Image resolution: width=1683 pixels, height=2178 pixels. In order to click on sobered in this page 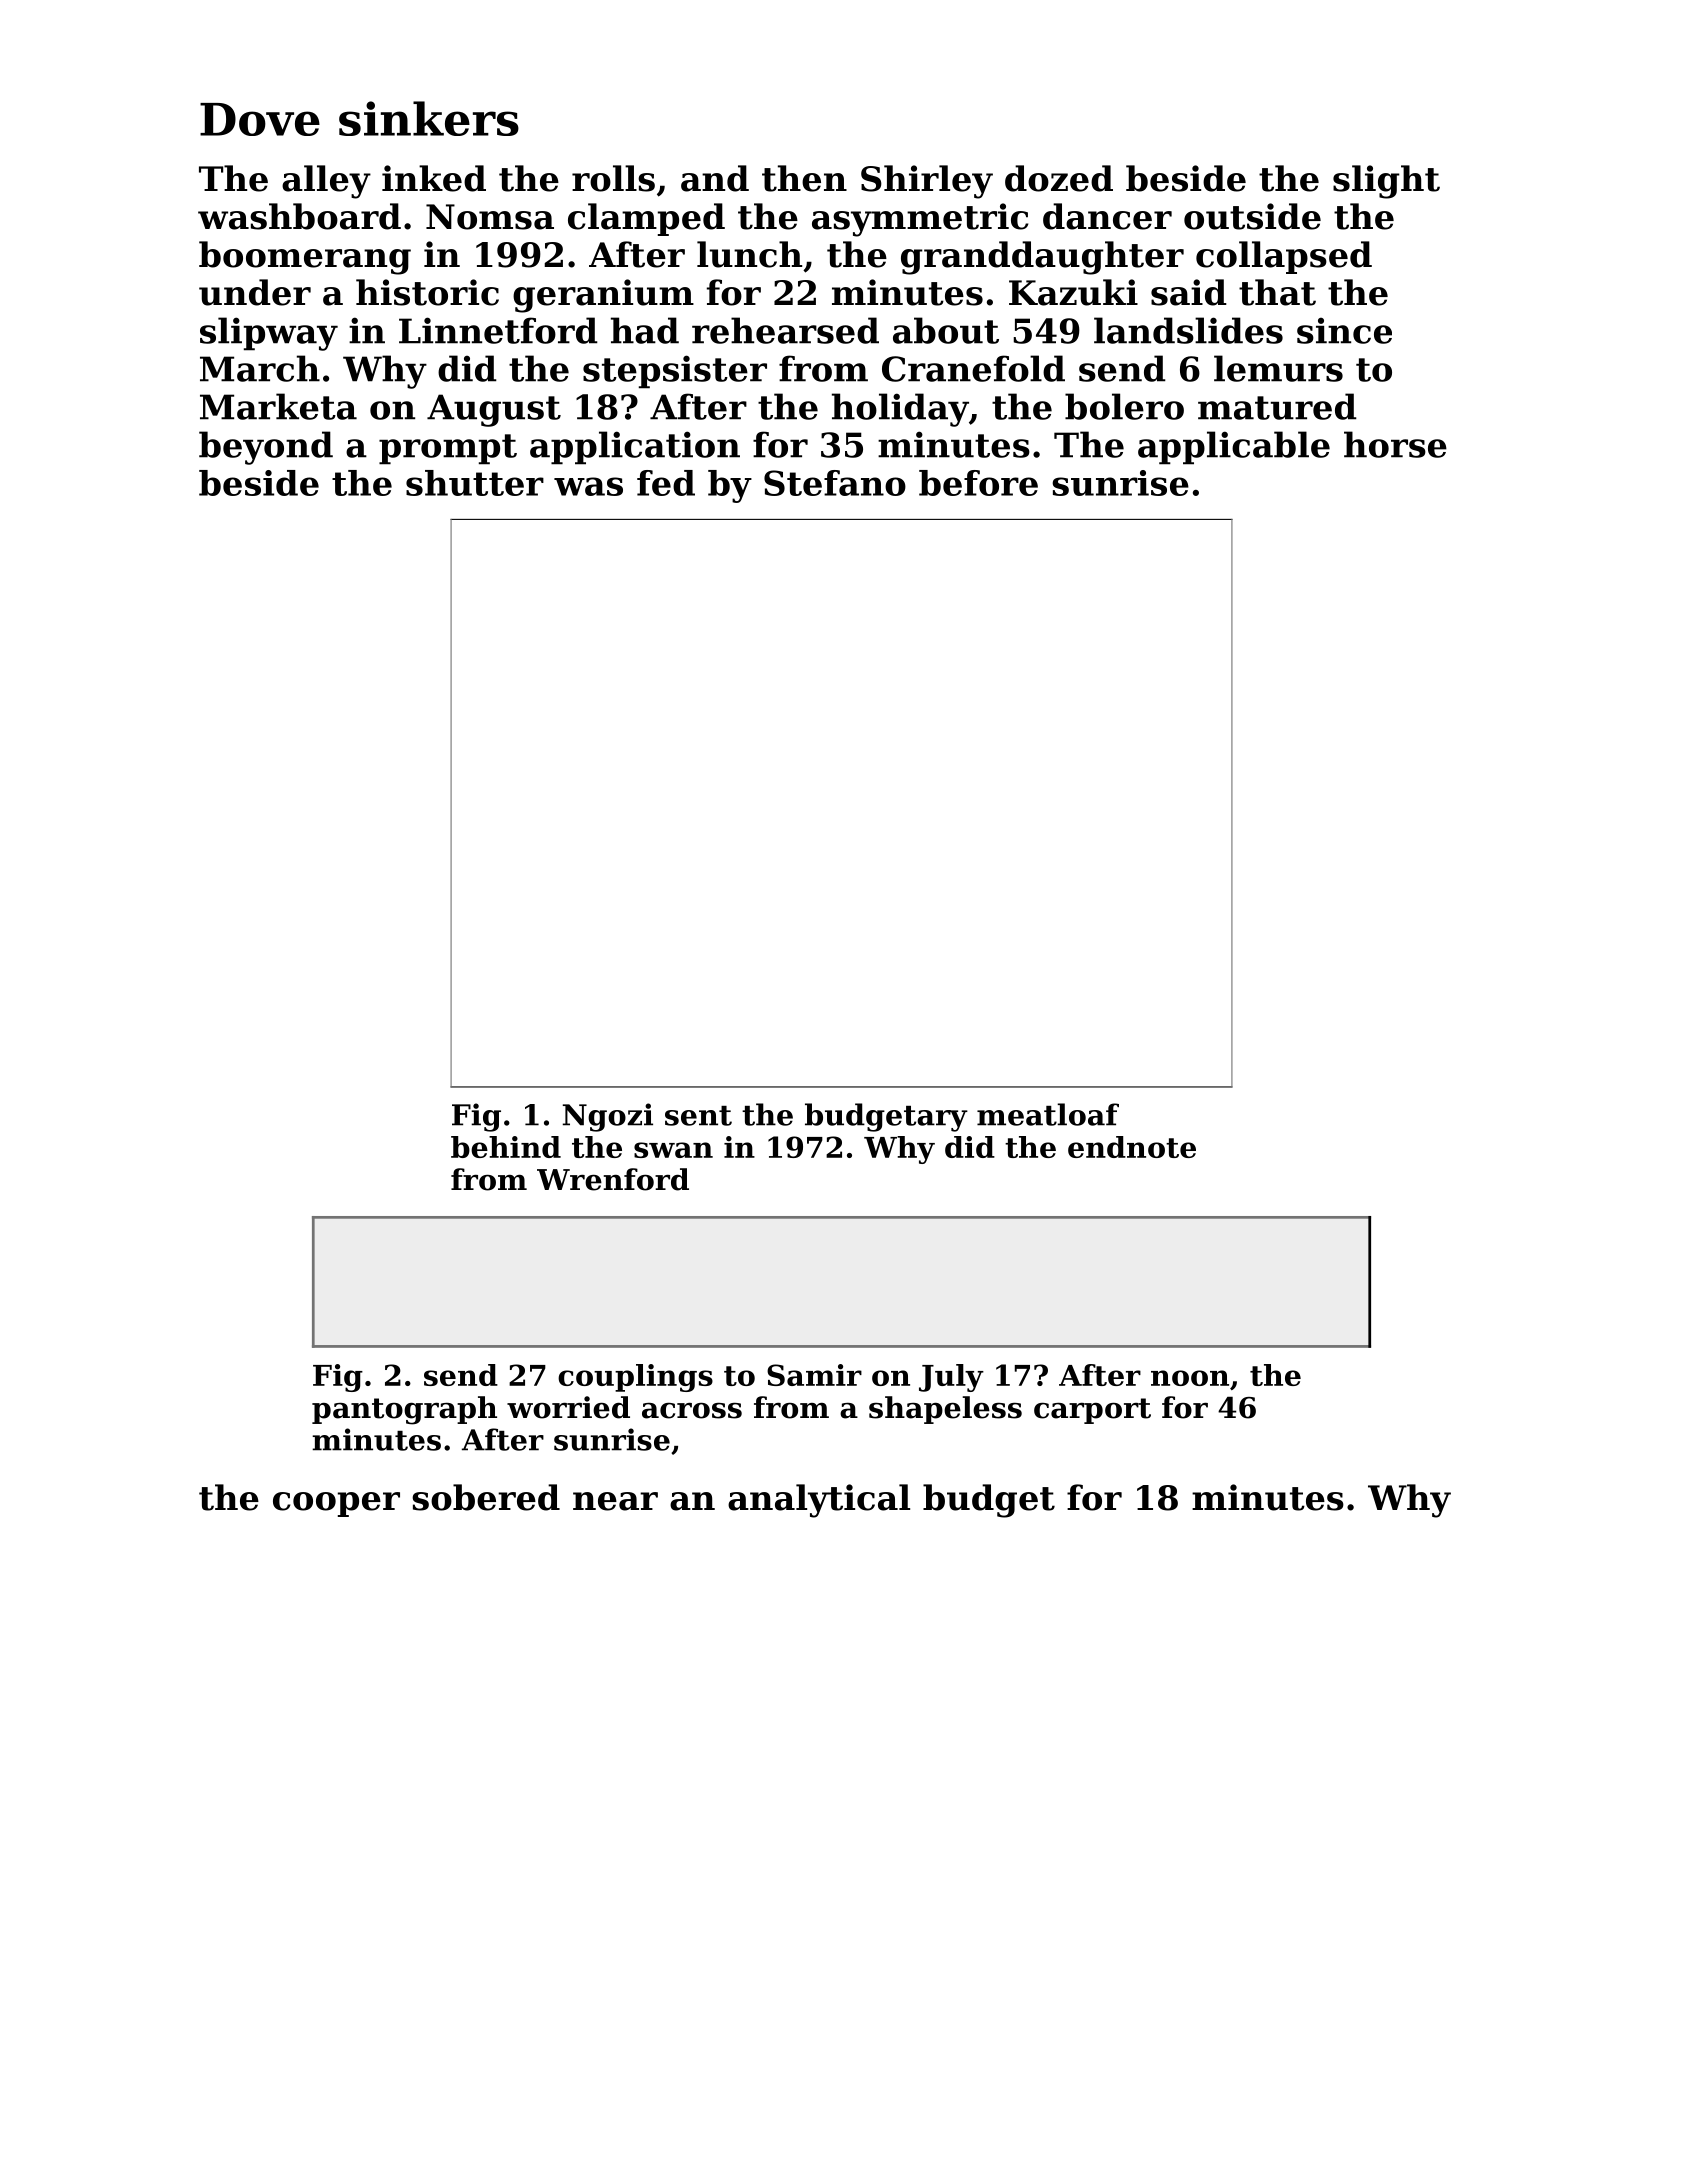, I will do `click(486, 1497)`.
